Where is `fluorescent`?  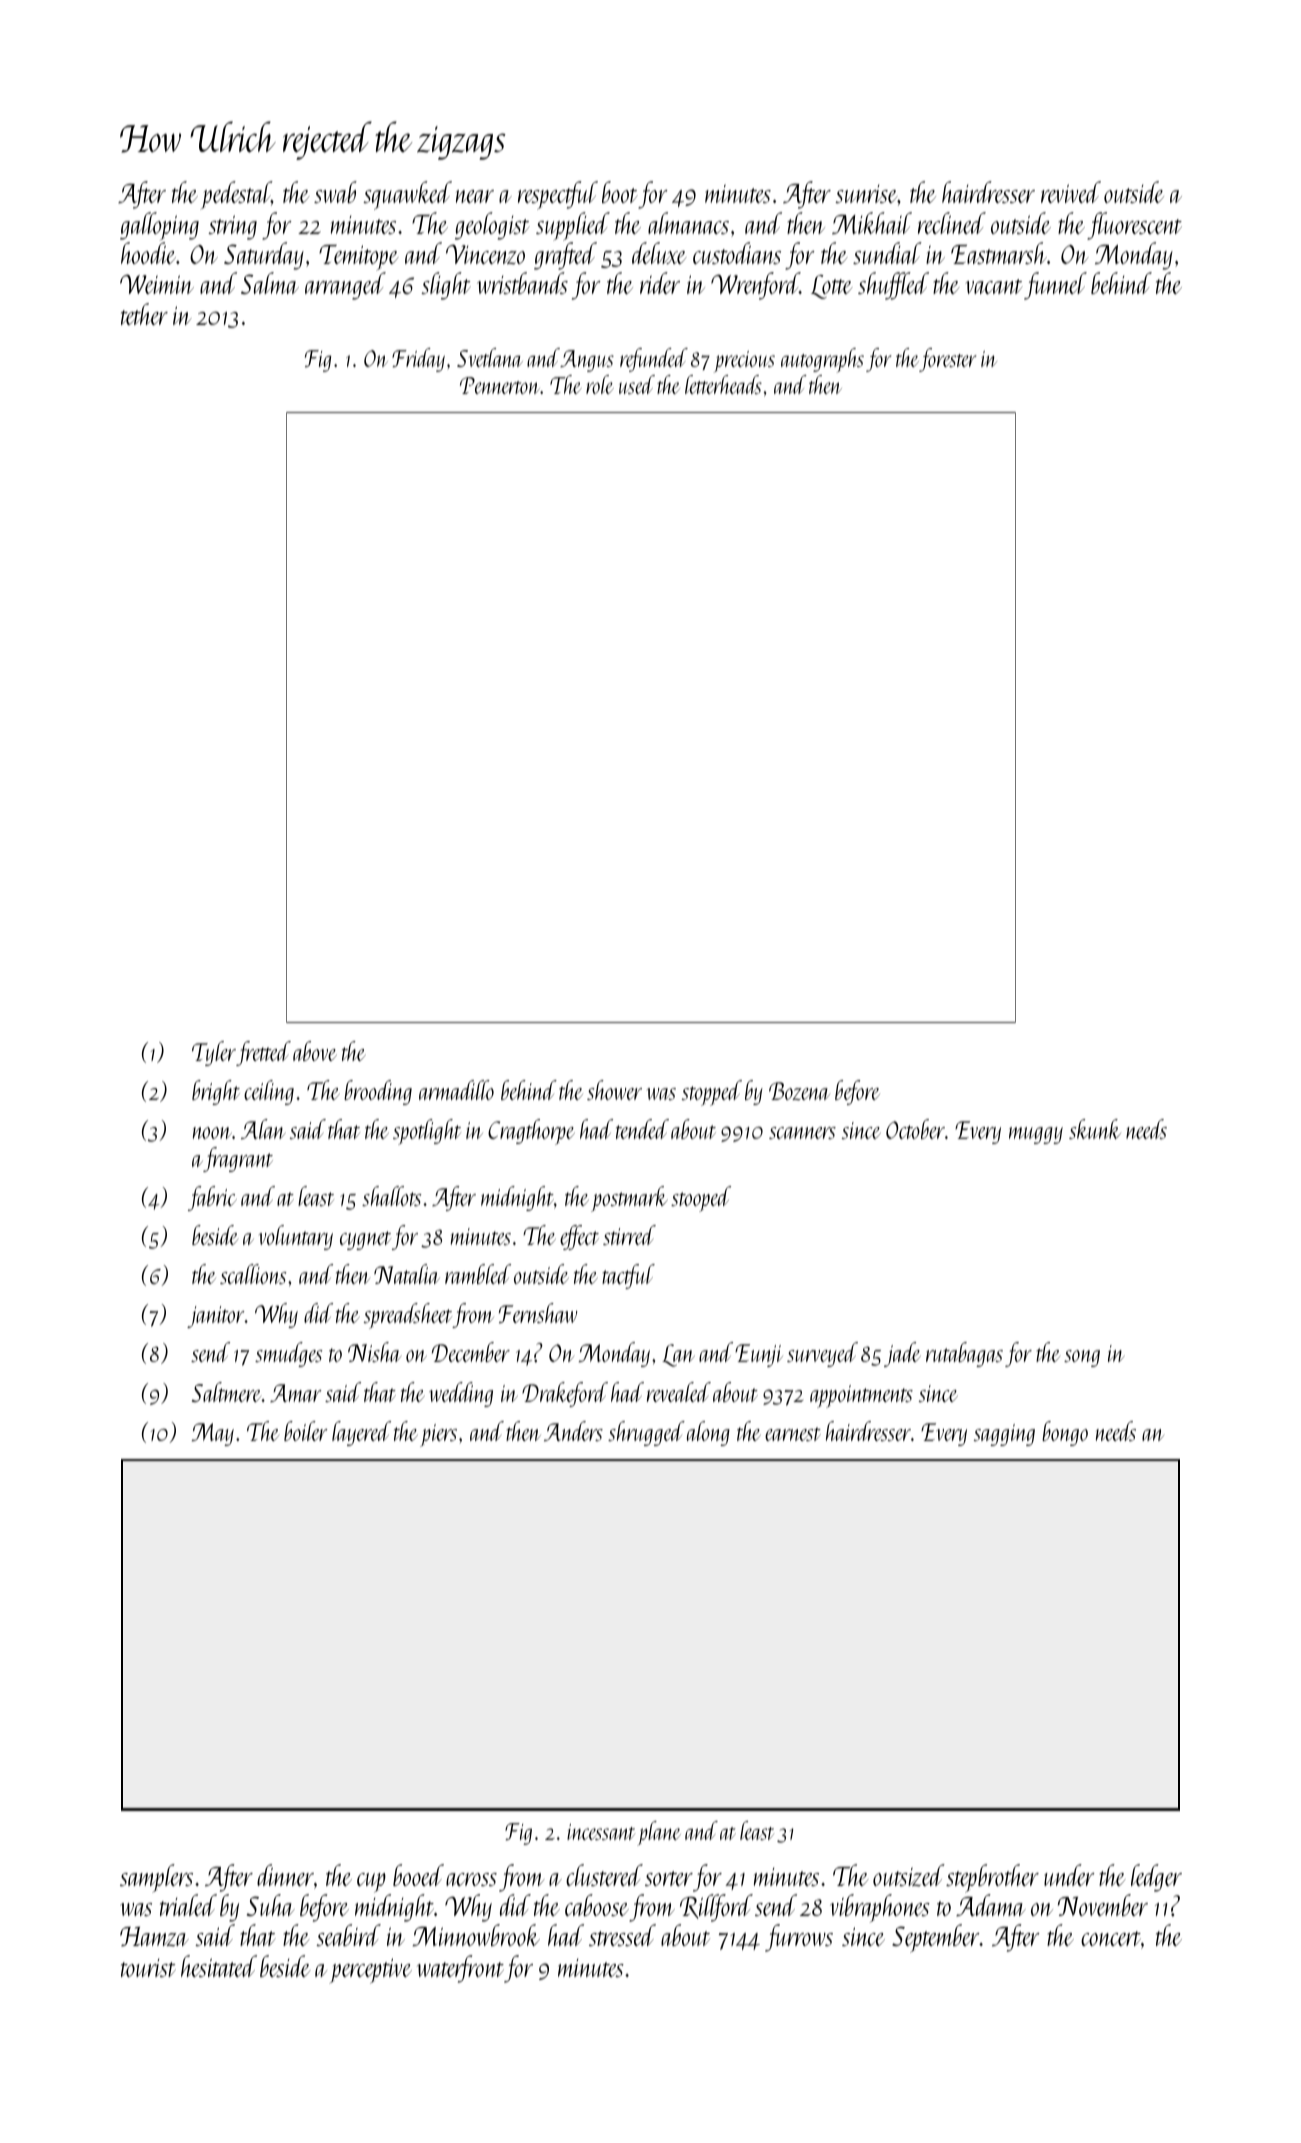 fluorescent is located at coordinates (1134, 226).
